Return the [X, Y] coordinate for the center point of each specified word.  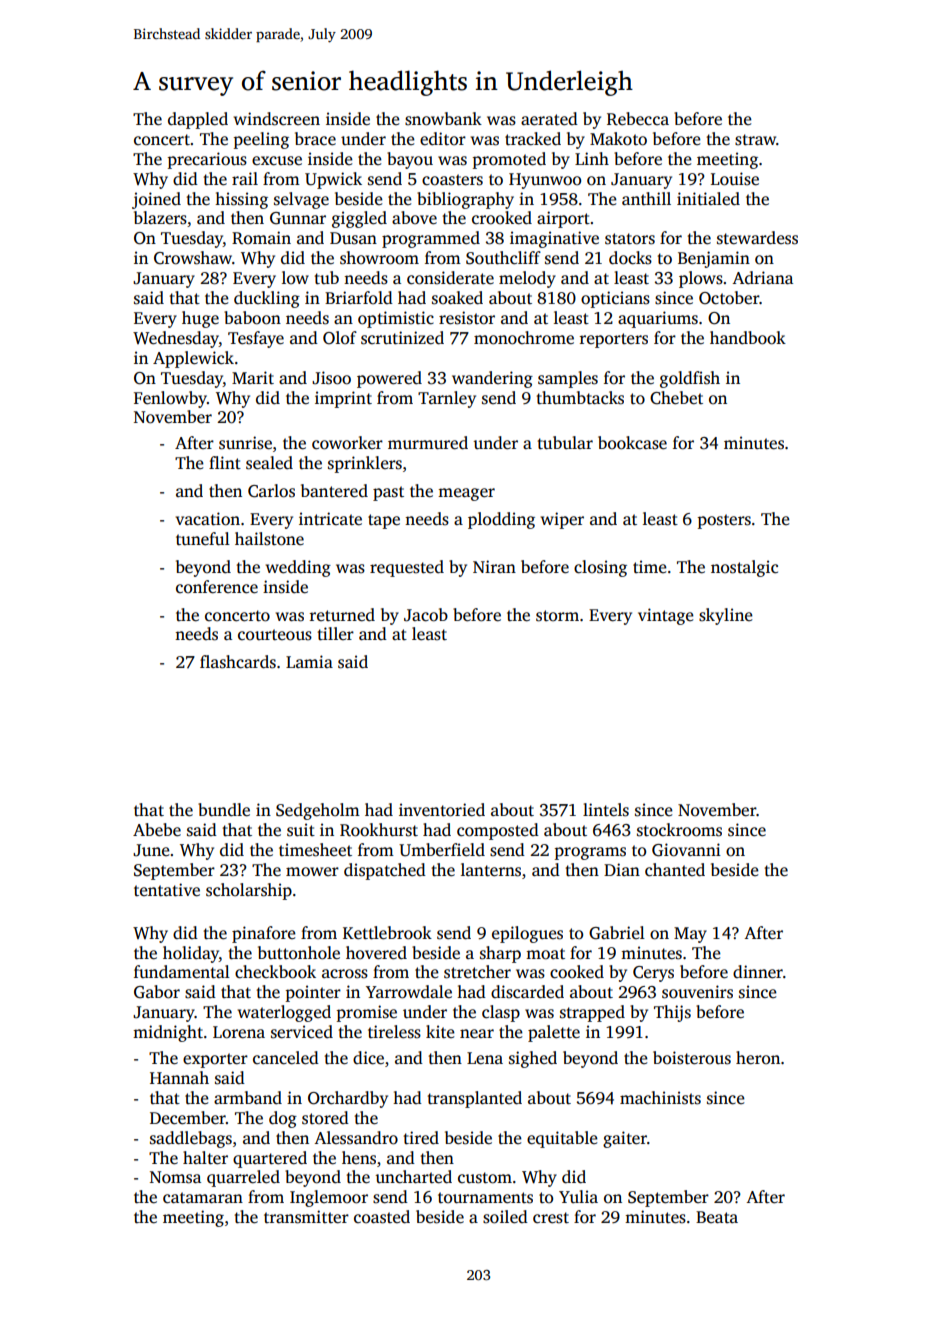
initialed [708, 199]
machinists [660, 1098]
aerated [549, 119]
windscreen [277, 119]
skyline [726, 616]
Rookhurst [379, 830]
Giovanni [686, 850]
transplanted [475, 1099]
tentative [167, 890]
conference [217, 587]
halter [205, 1158]
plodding [501, 520]
